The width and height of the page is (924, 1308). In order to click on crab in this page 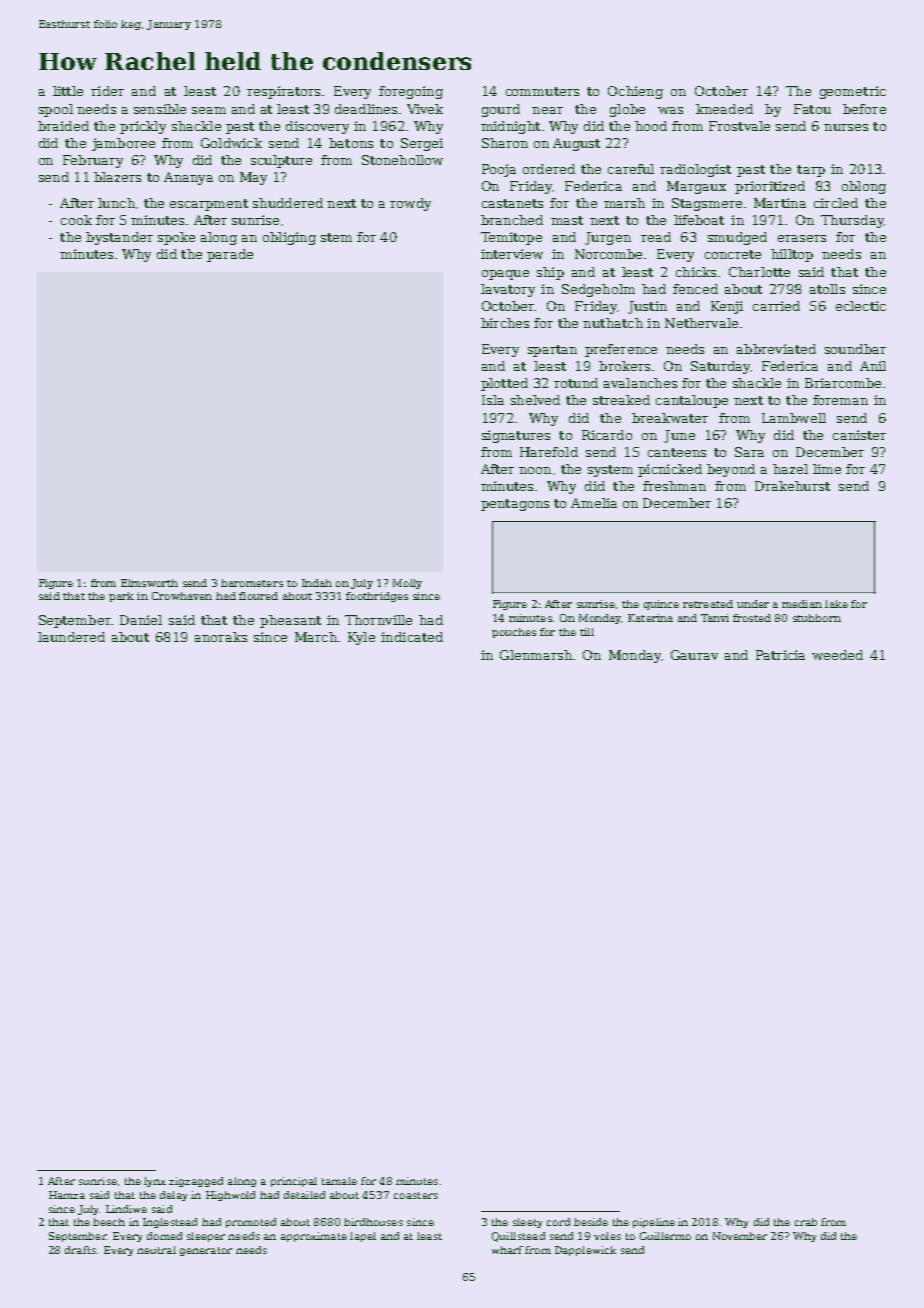, I will do `click(806, 1222)`.
